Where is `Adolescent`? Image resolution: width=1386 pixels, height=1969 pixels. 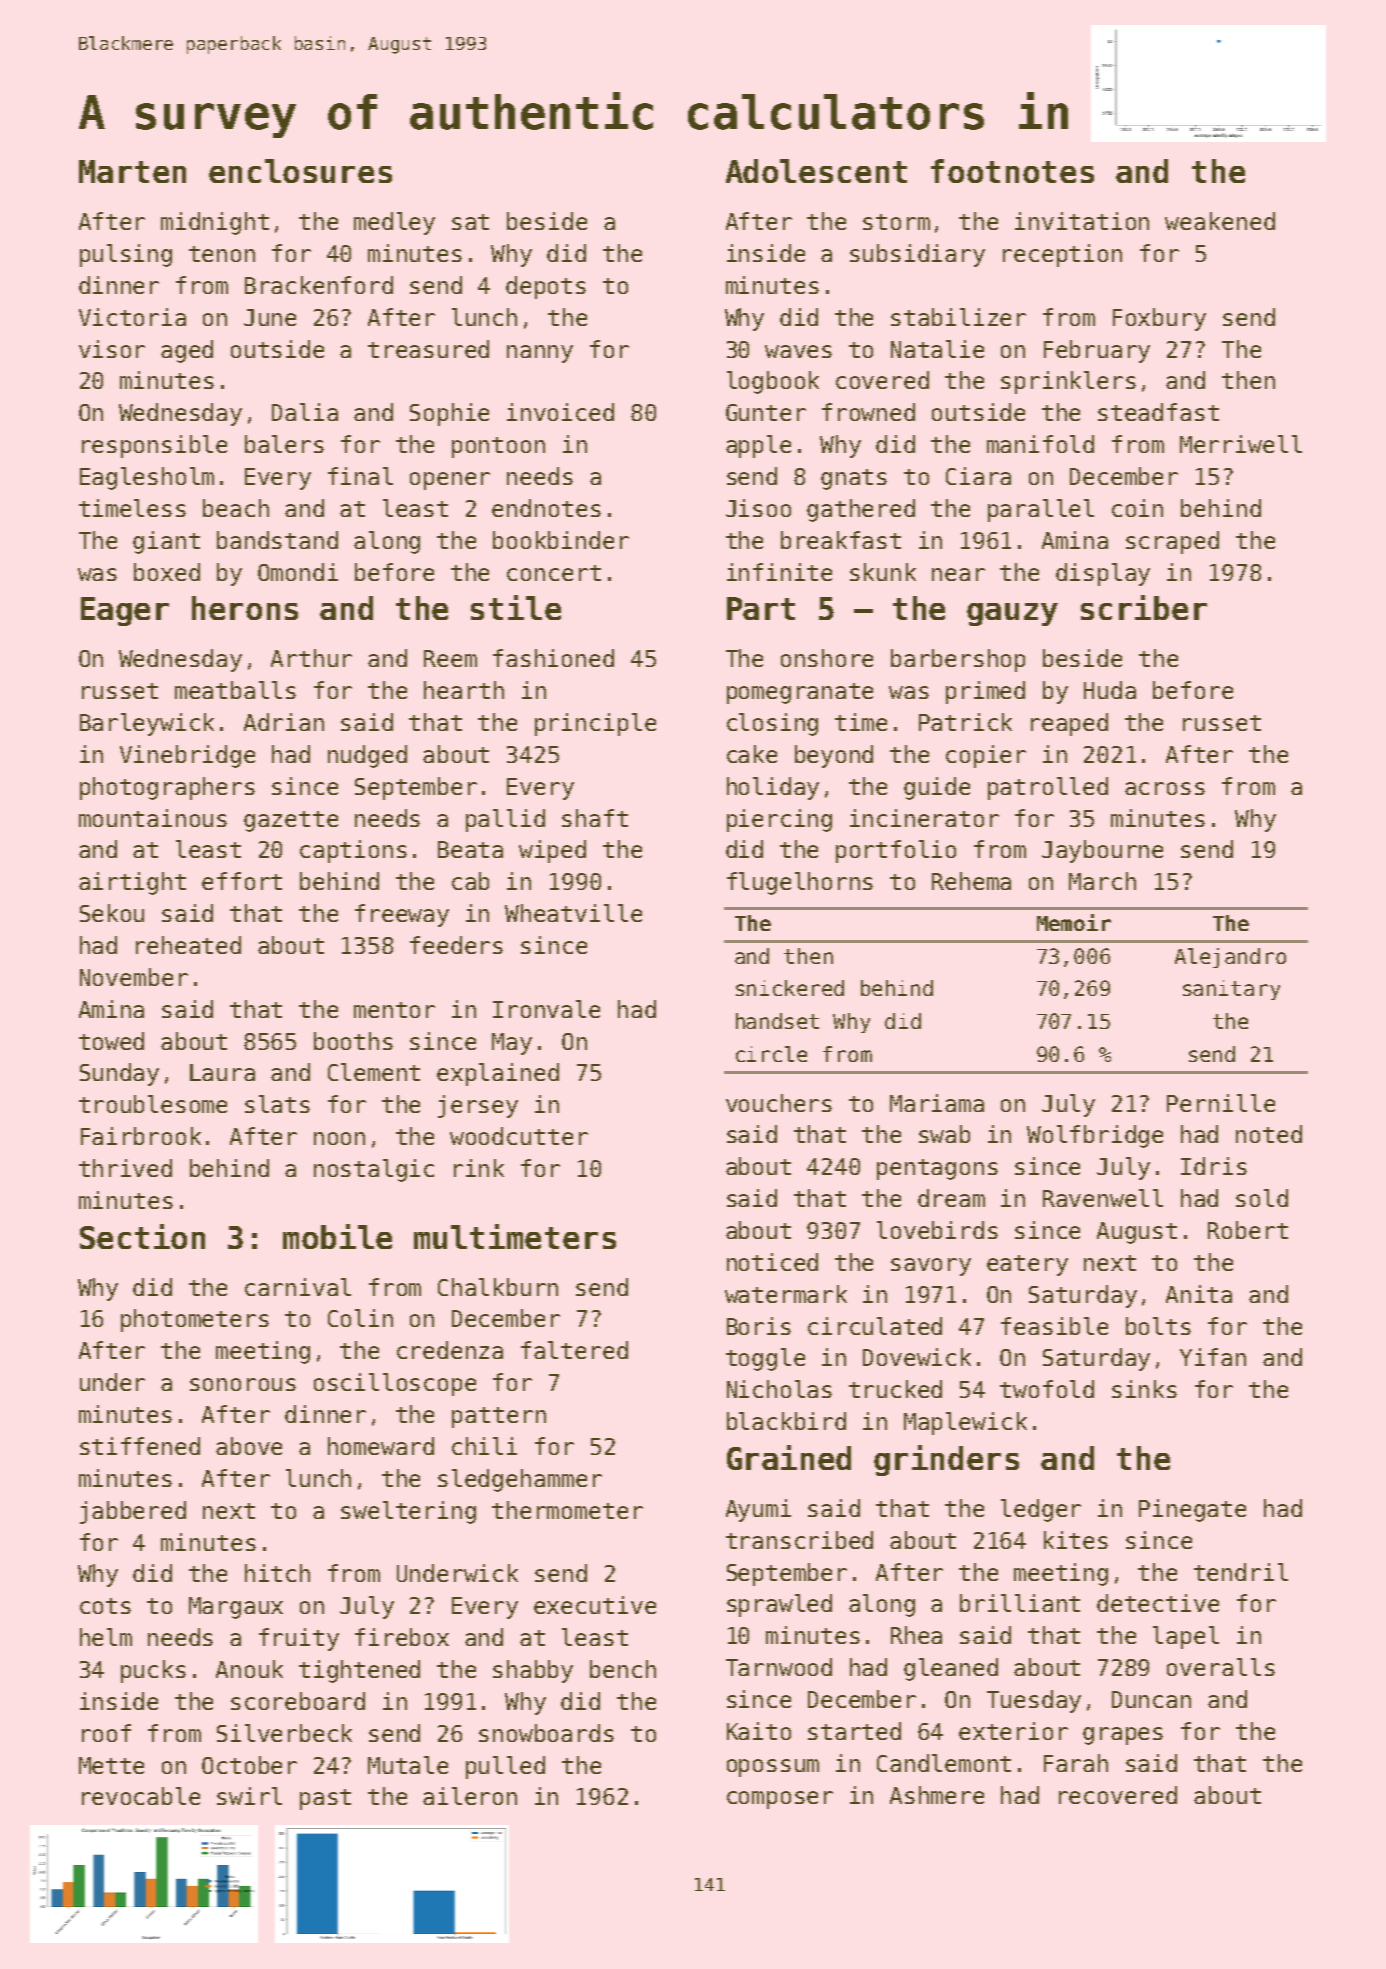 Adolescent is located at coordinates (816, 171).
